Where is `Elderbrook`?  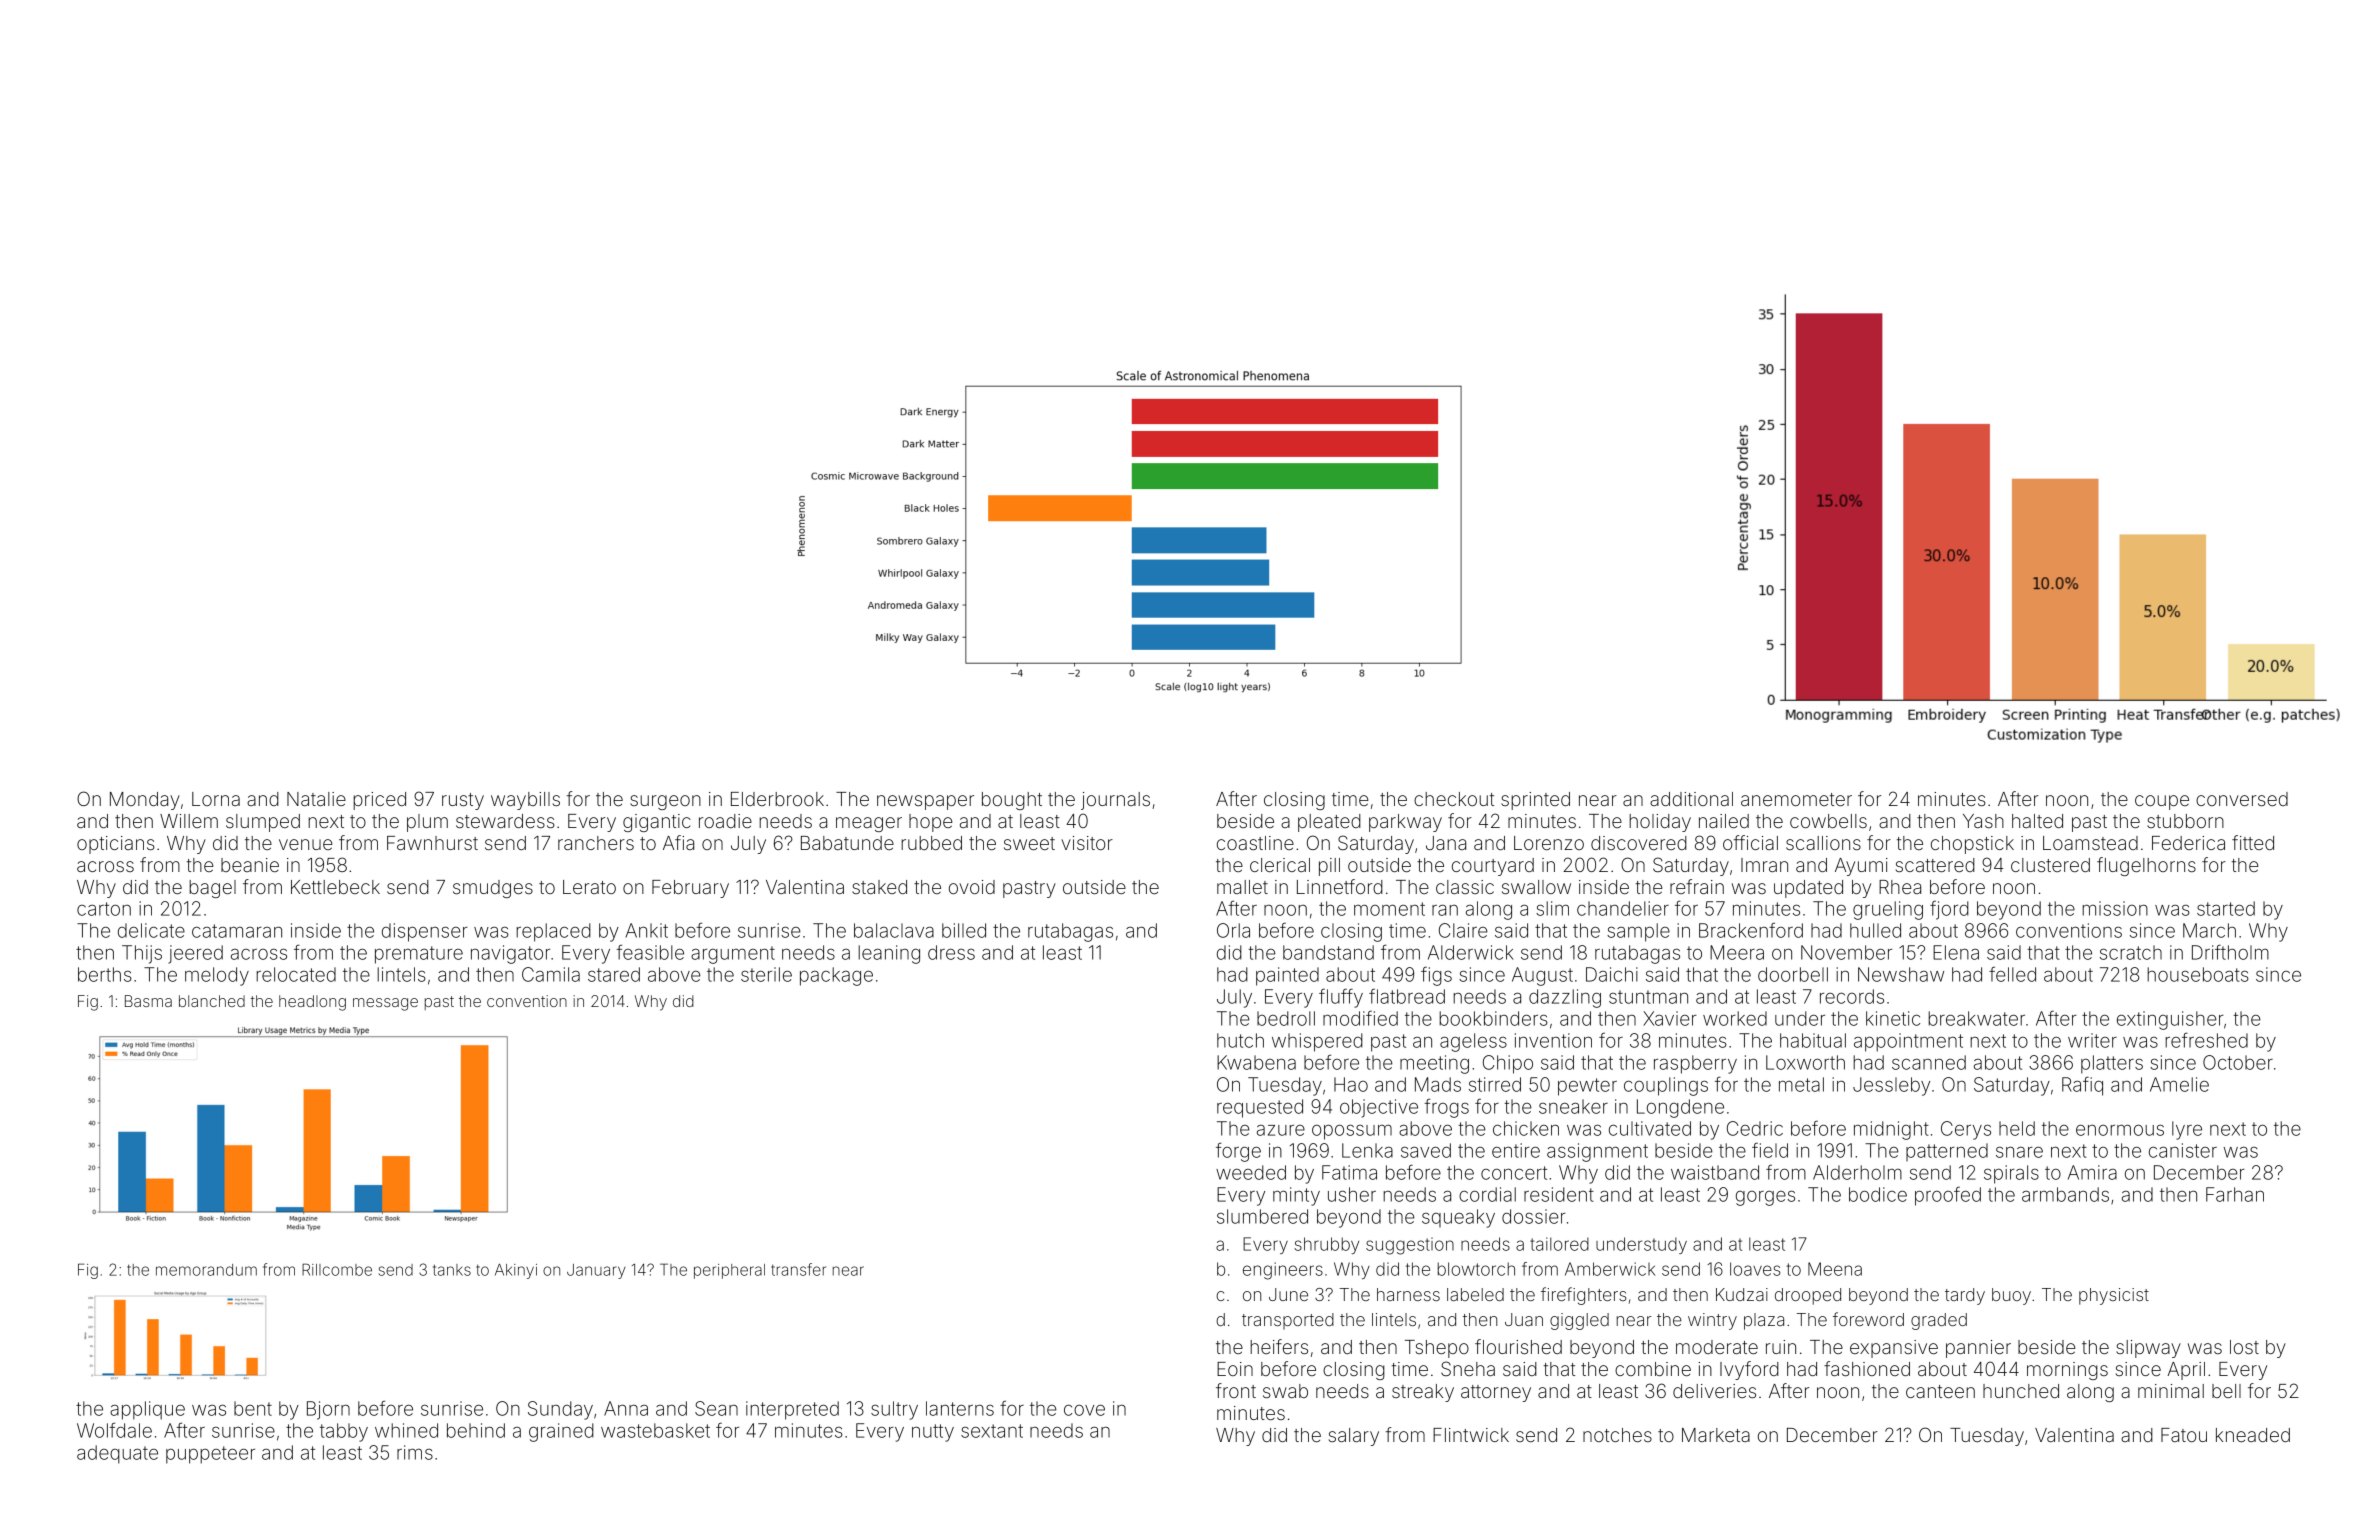 Elderbrook is located at coordinates (777, 799).
